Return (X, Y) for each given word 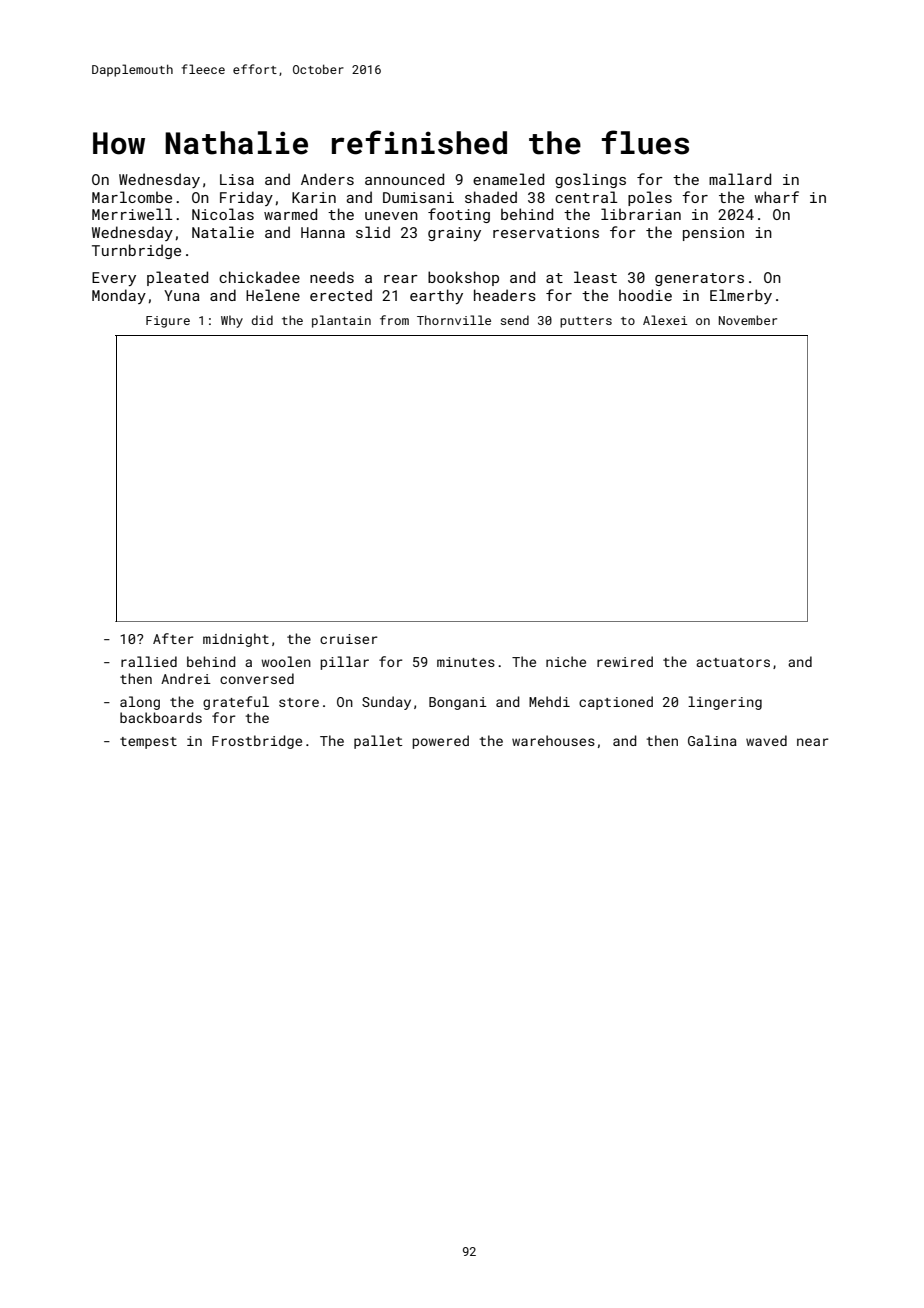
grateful (236, 703)
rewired (625, 661)
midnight (236, 640)
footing (459, 215)
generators (699, 279)
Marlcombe (132, 197)
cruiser (348, 639)
